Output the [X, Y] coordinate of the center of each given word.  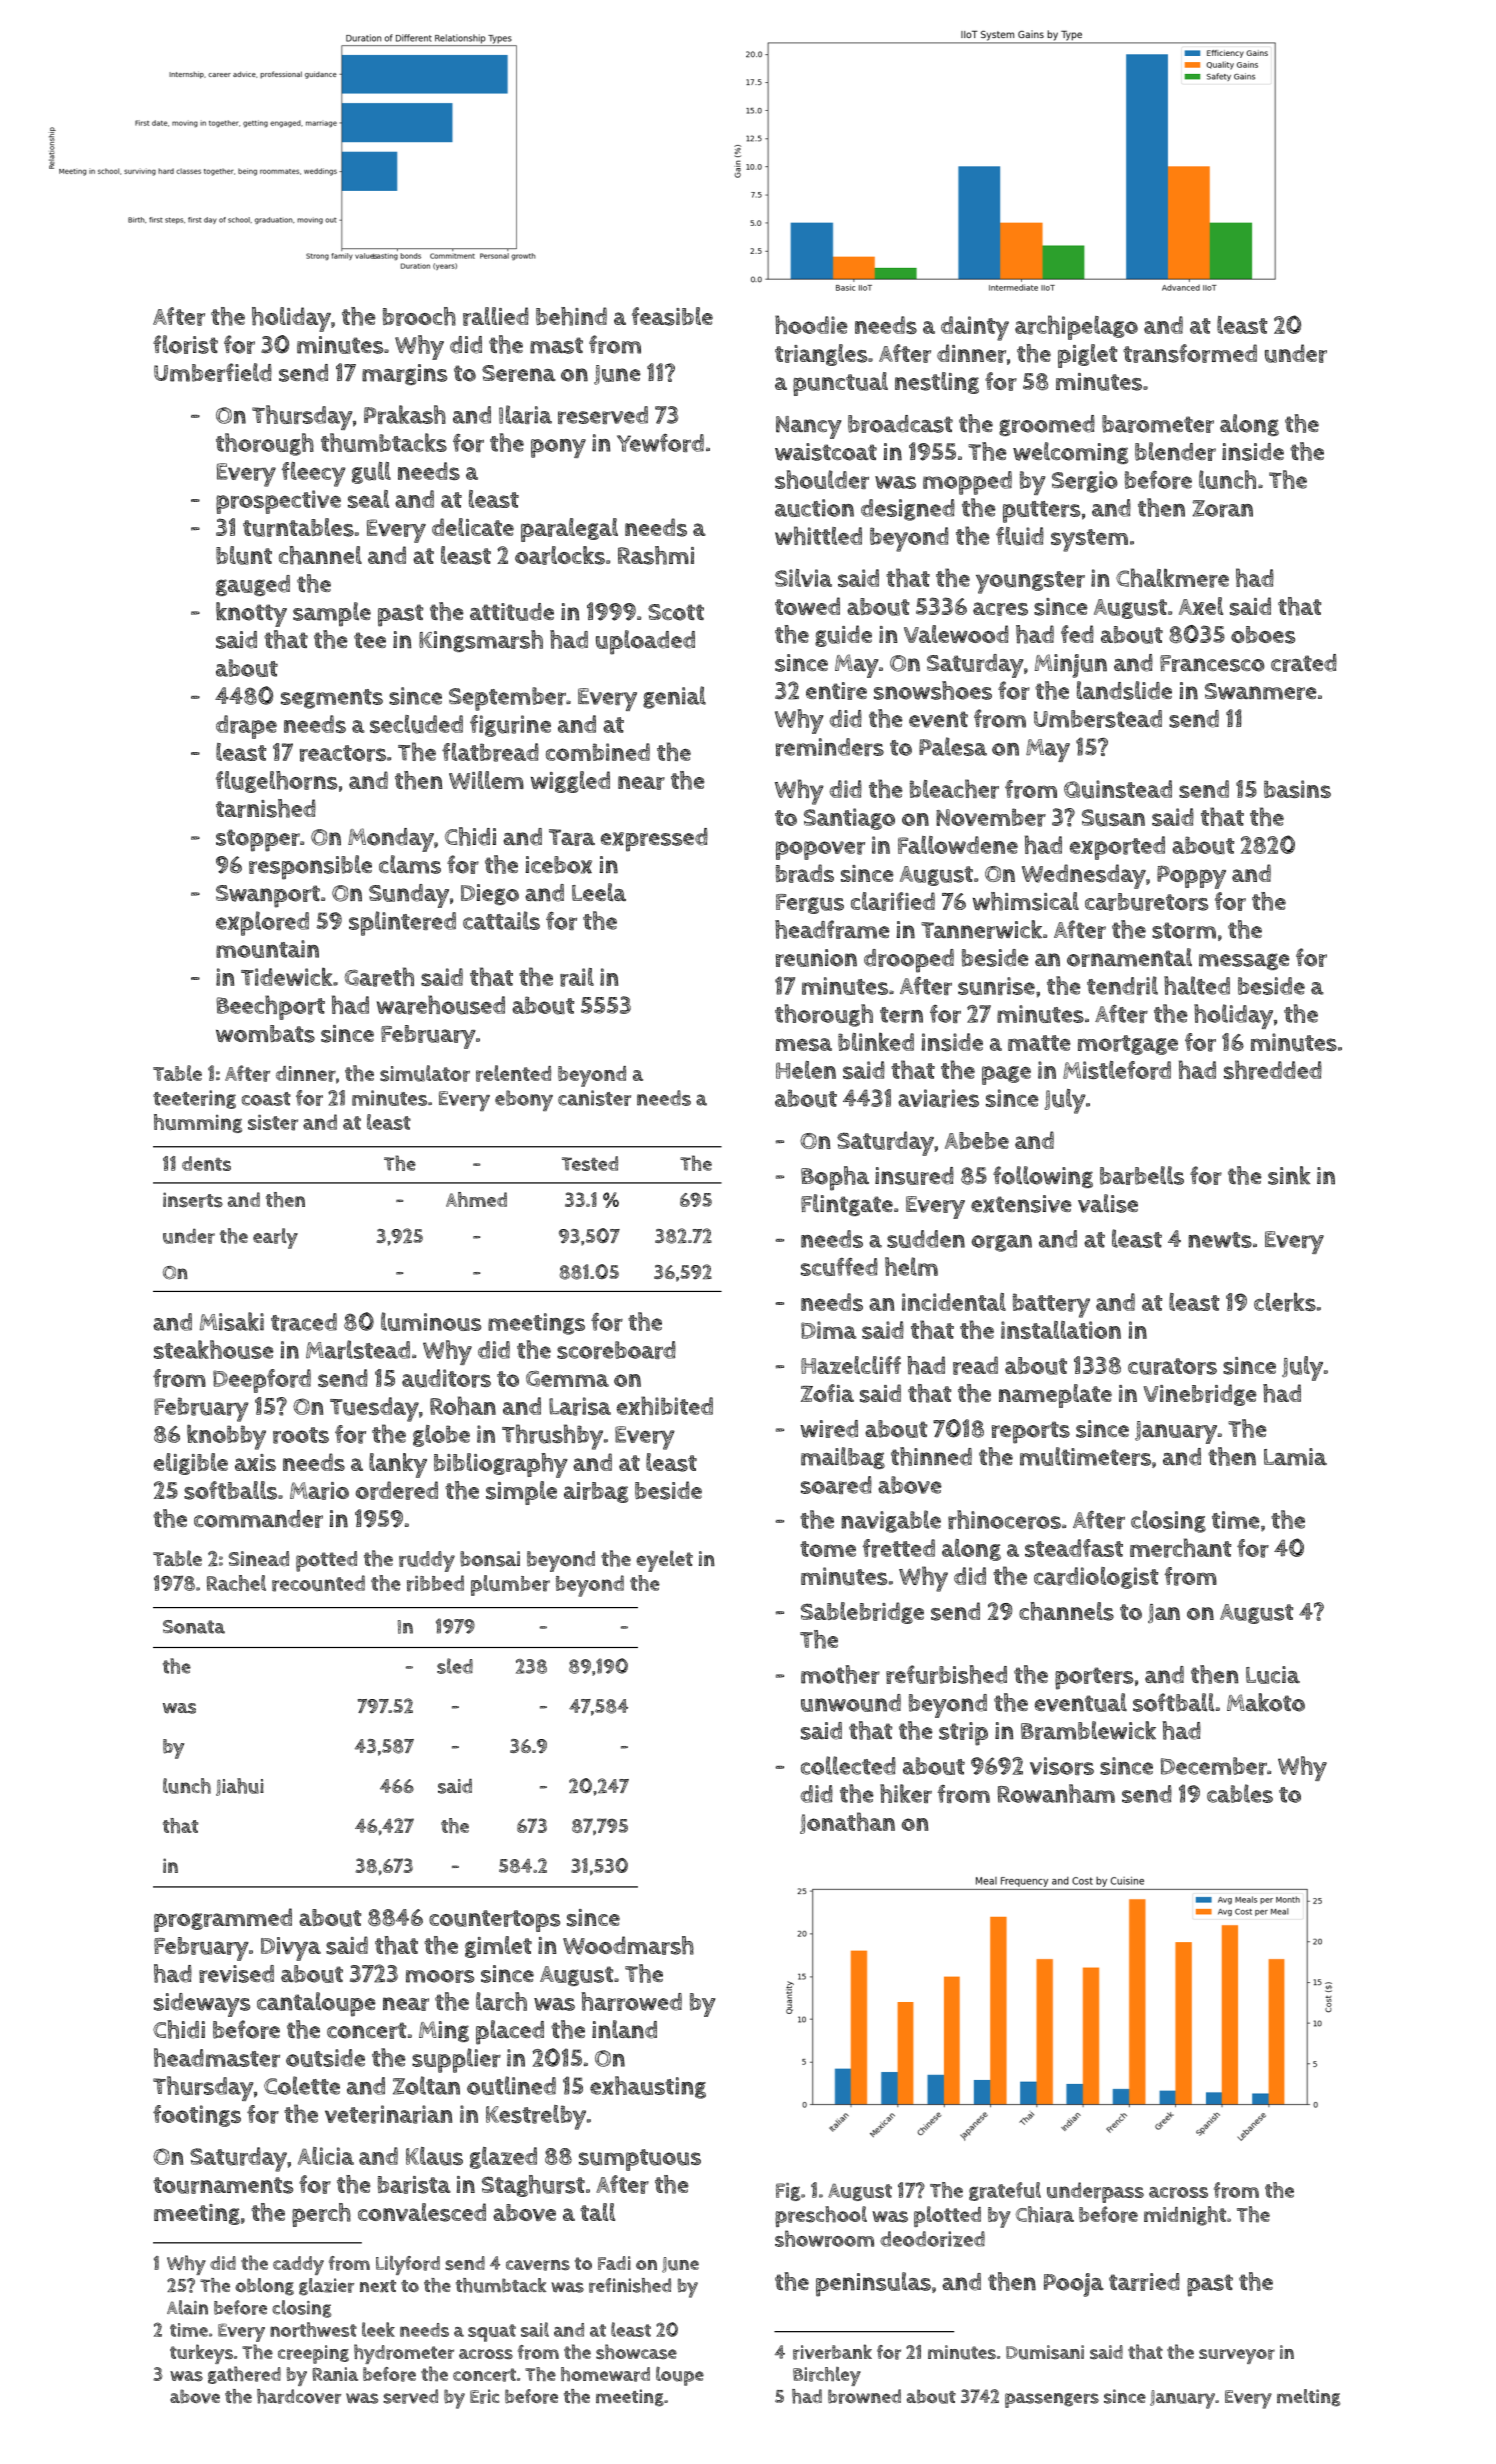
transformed [1190, 353]
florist [185, 344]
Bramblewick [1088, 1730]
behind [571, 316]
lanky [398, 1465]
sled [455, 1666]
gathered [244, 2375]
